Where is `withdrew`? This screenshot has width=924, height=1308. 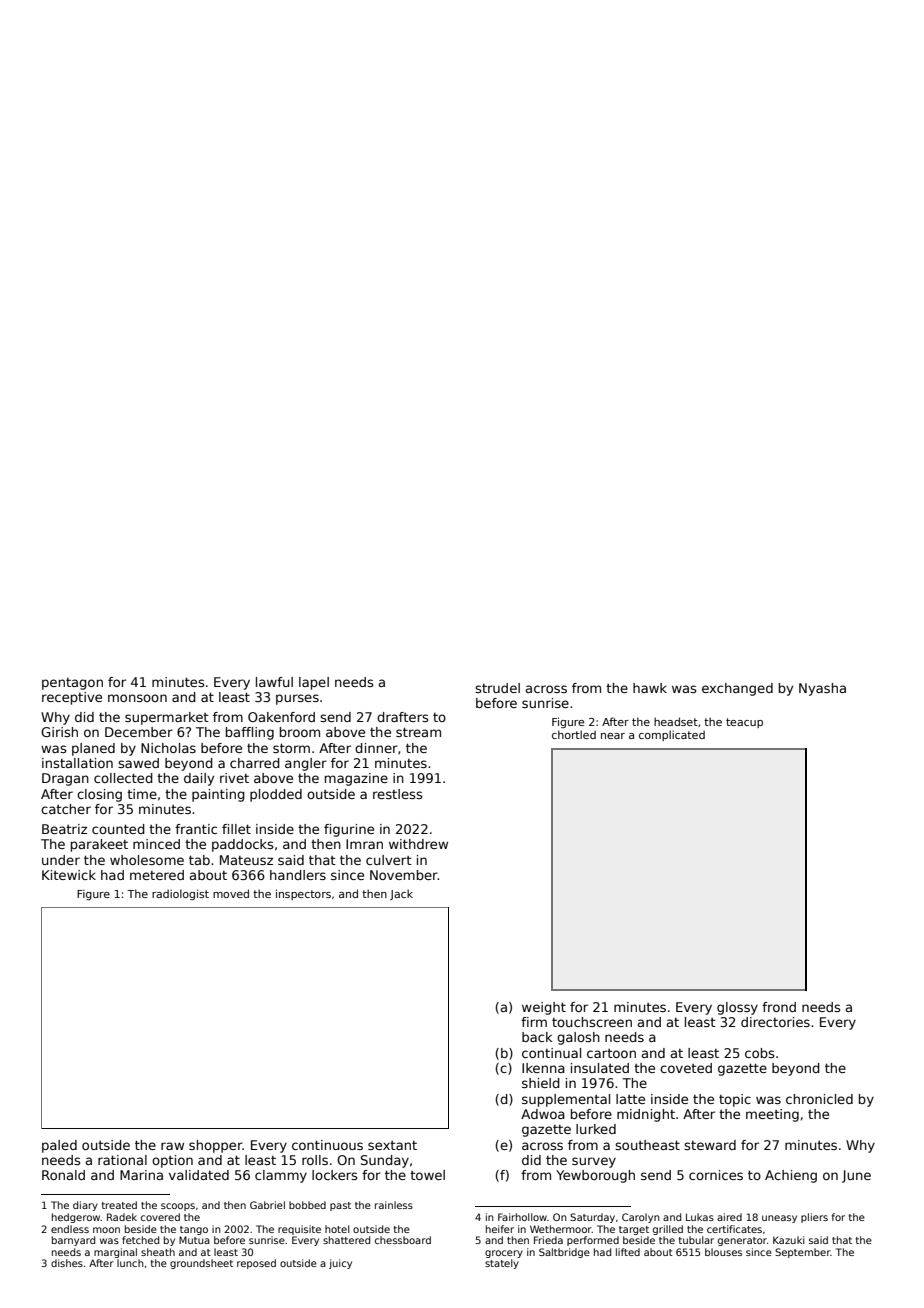 withdrew is located at coordinates (418, 844).
